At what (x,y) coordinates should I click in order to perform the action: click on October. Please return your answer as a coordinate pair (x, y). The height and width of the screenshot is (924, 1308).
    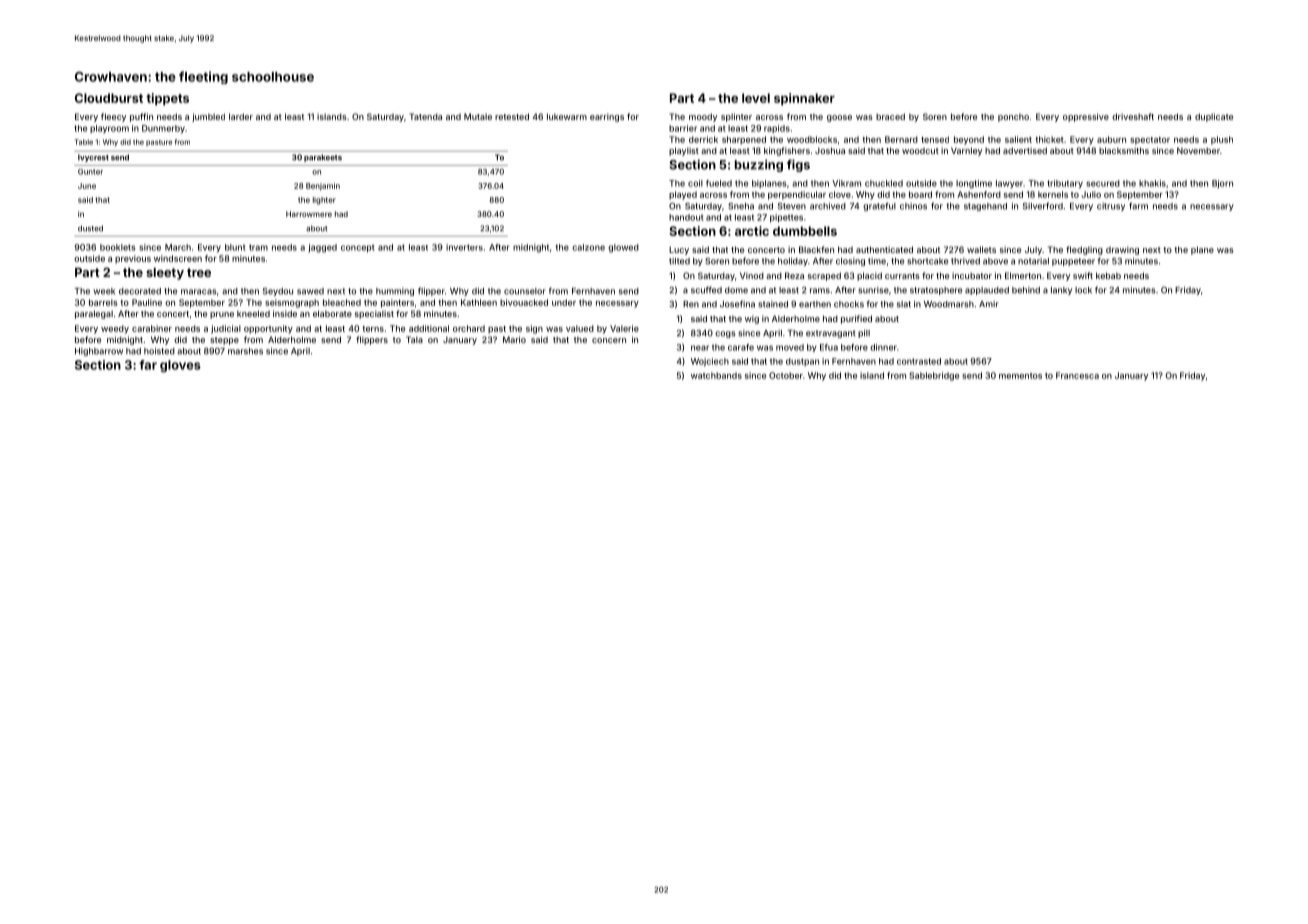
    Looking at the image, I should click on (786, 375).
